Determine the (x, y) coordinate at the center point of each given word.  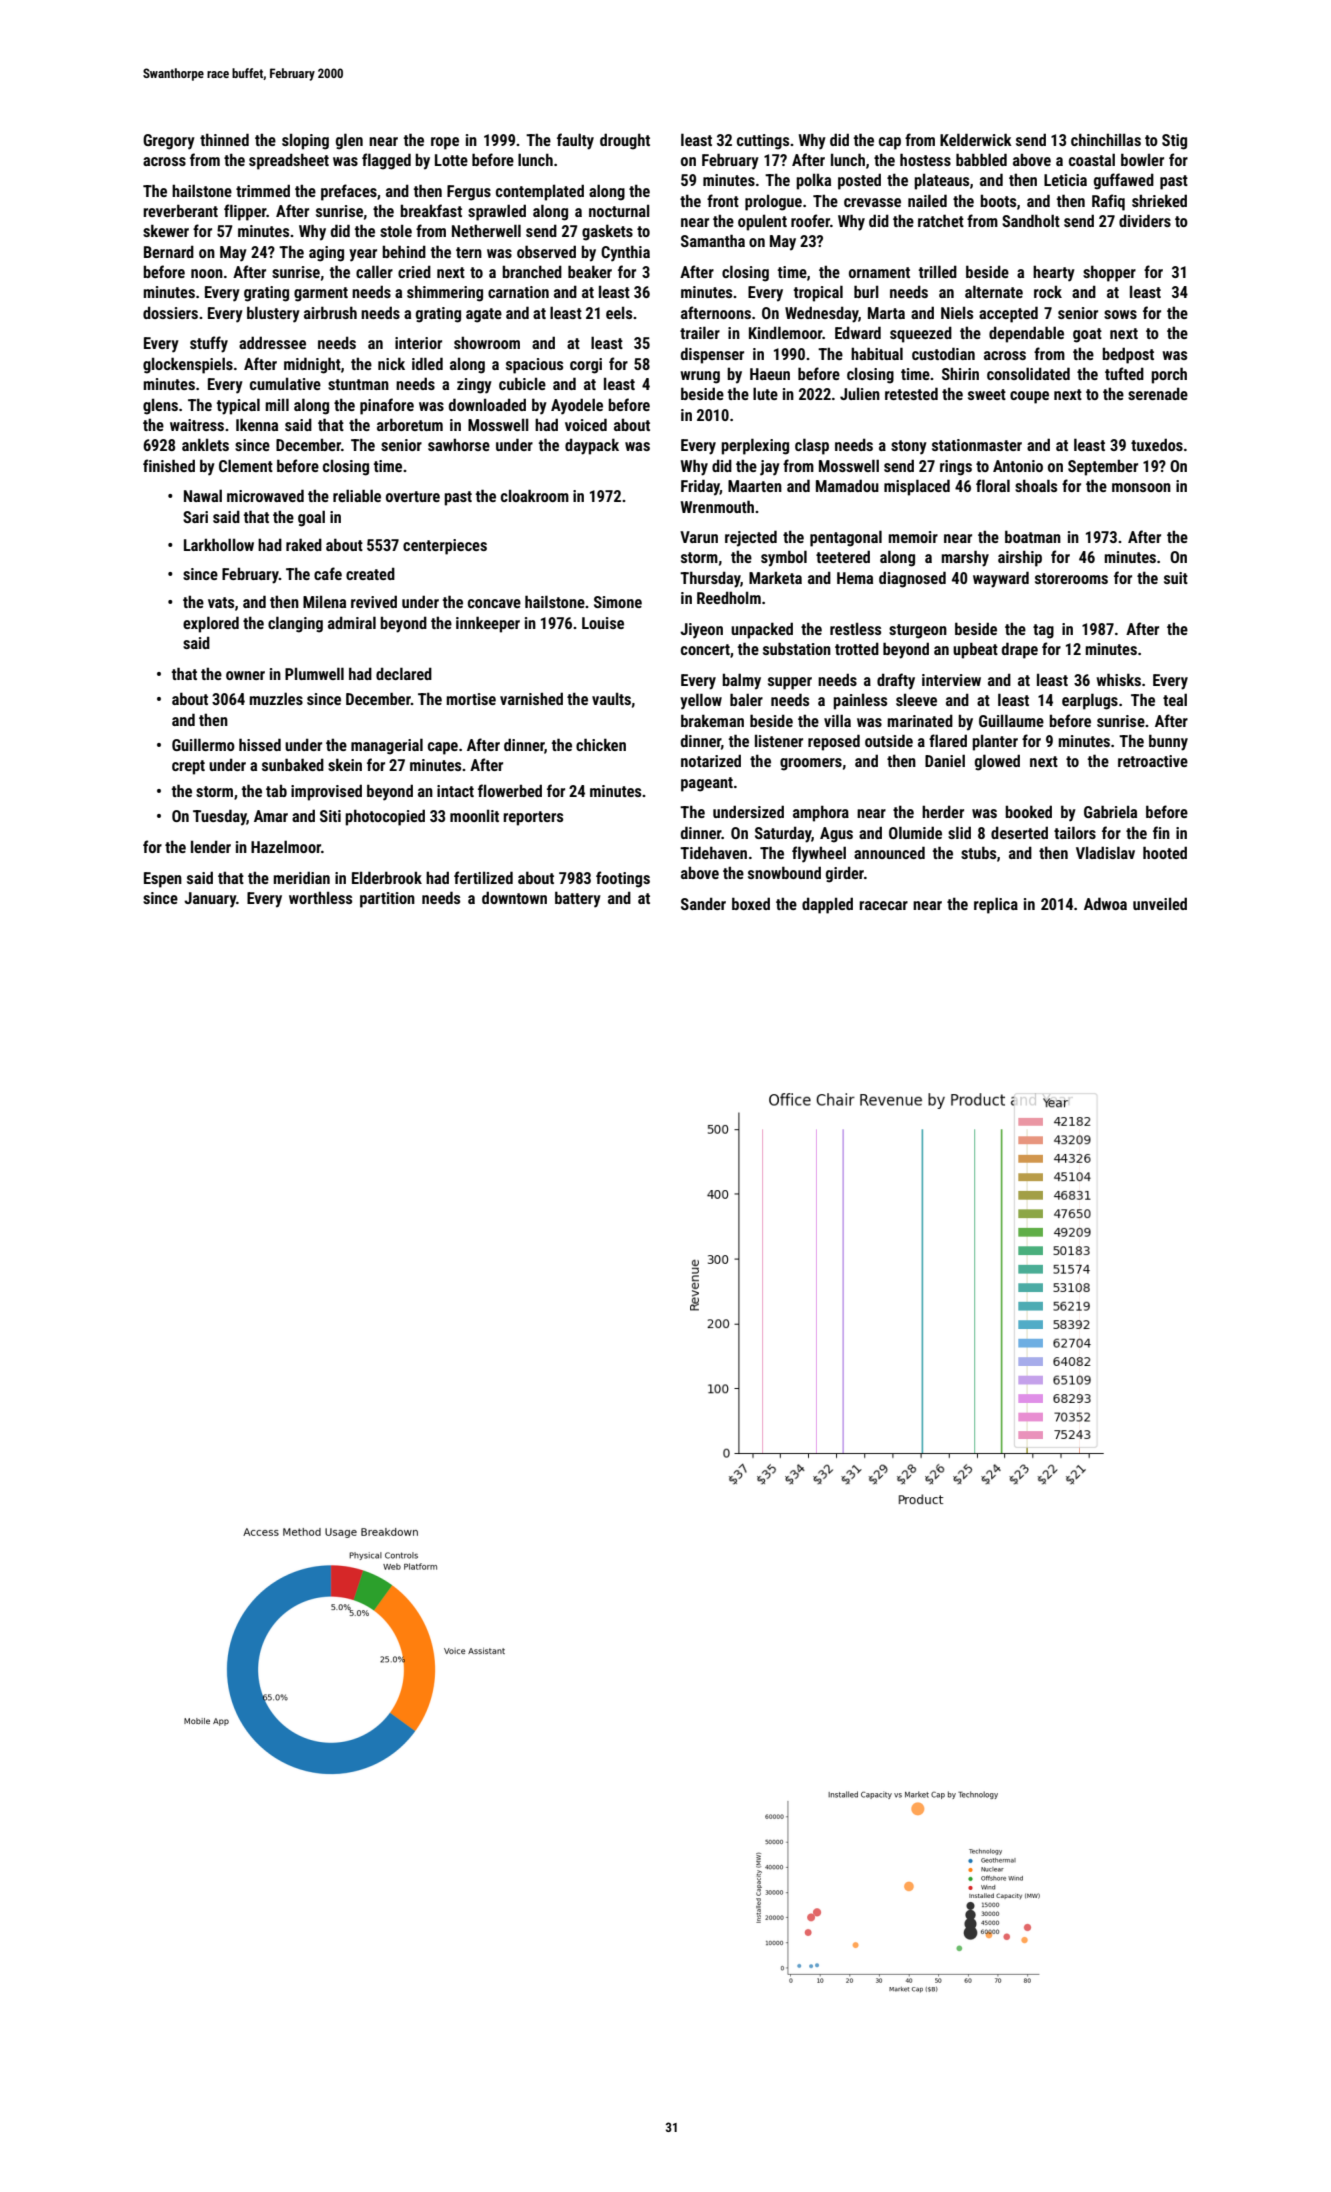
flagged (386, 161)
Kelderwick (976, 139)
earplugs (1090, 701)
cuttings (763, 142)
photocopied (385, 817)
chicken (601, 744)
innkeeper (488, 624)
